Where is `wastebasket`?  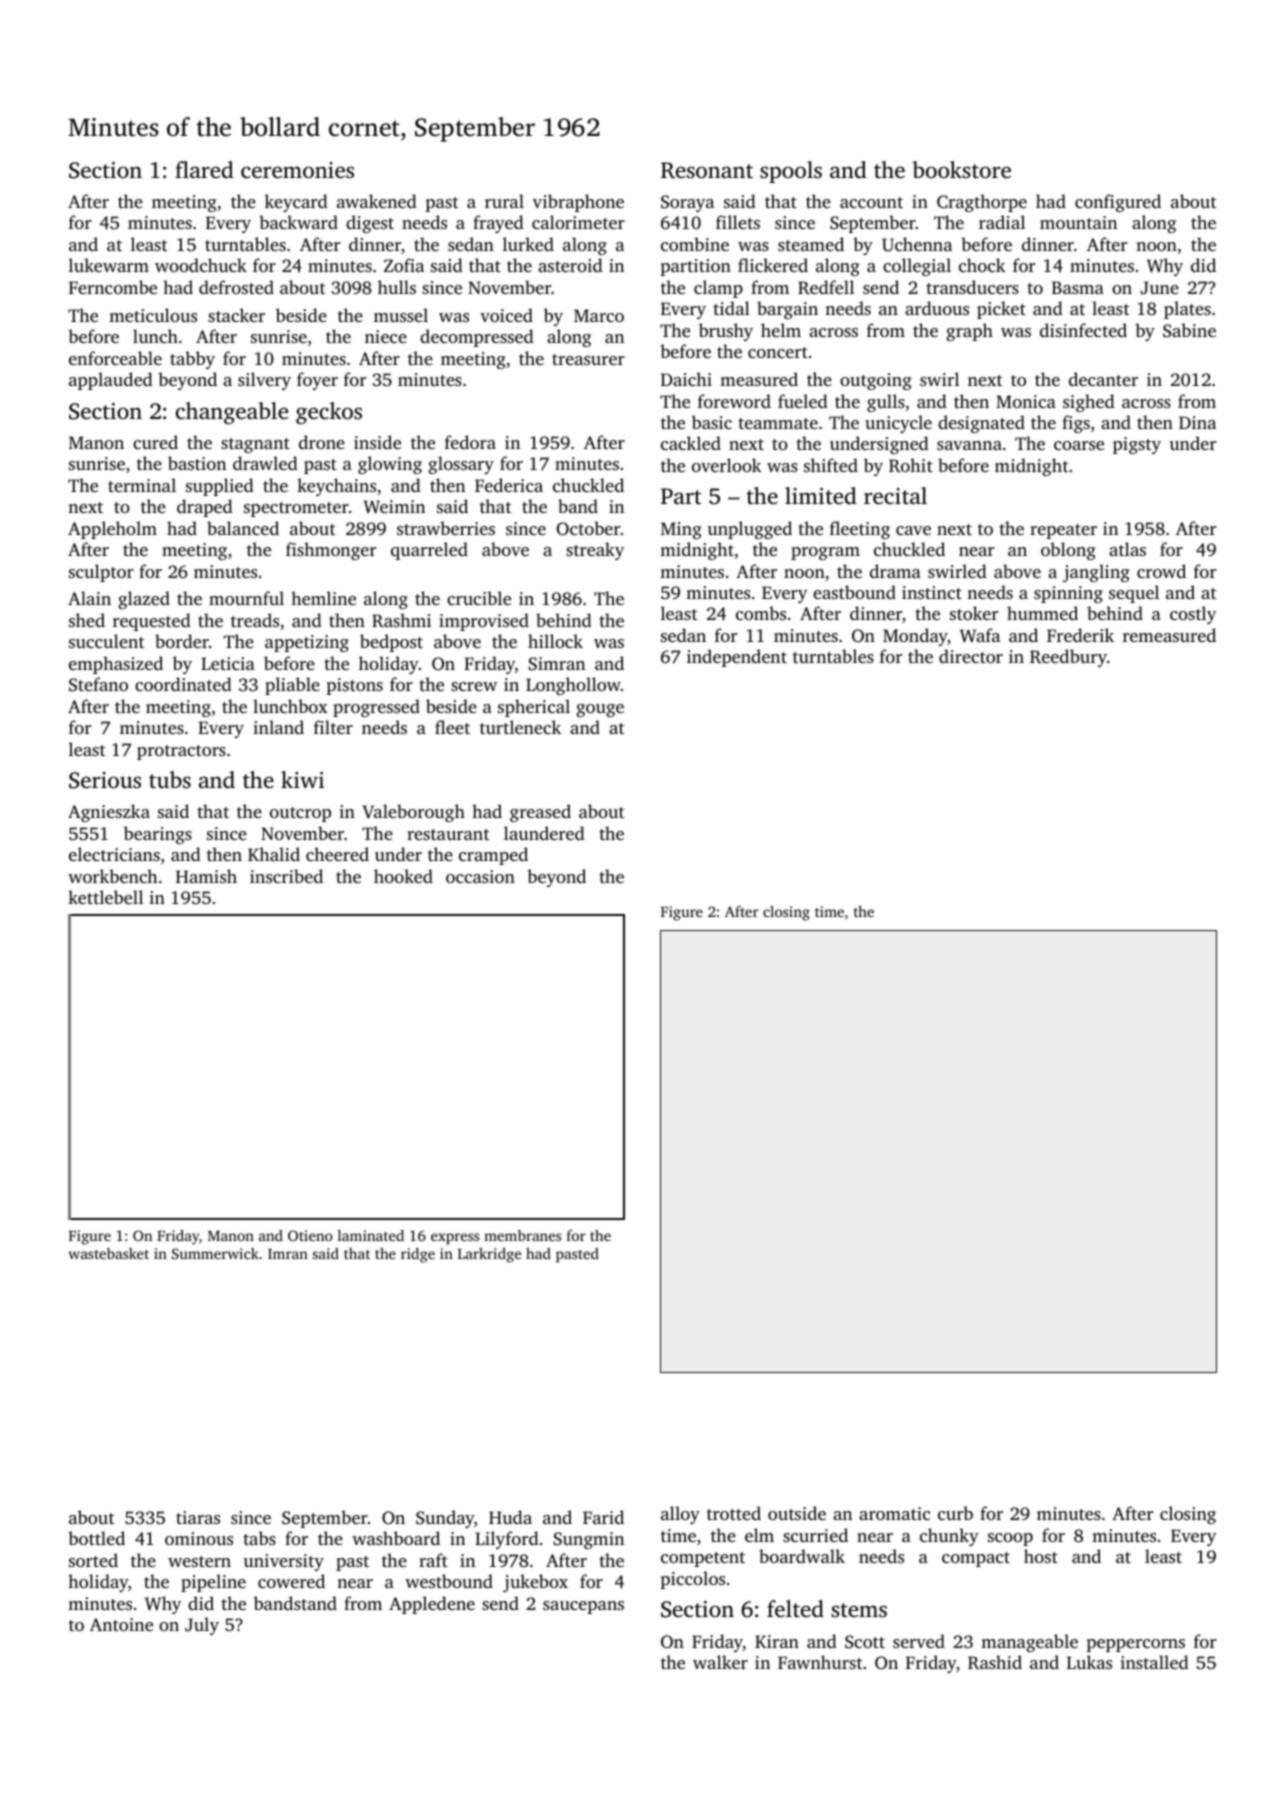 wastebasket is located at coordinates (109, 1253).
